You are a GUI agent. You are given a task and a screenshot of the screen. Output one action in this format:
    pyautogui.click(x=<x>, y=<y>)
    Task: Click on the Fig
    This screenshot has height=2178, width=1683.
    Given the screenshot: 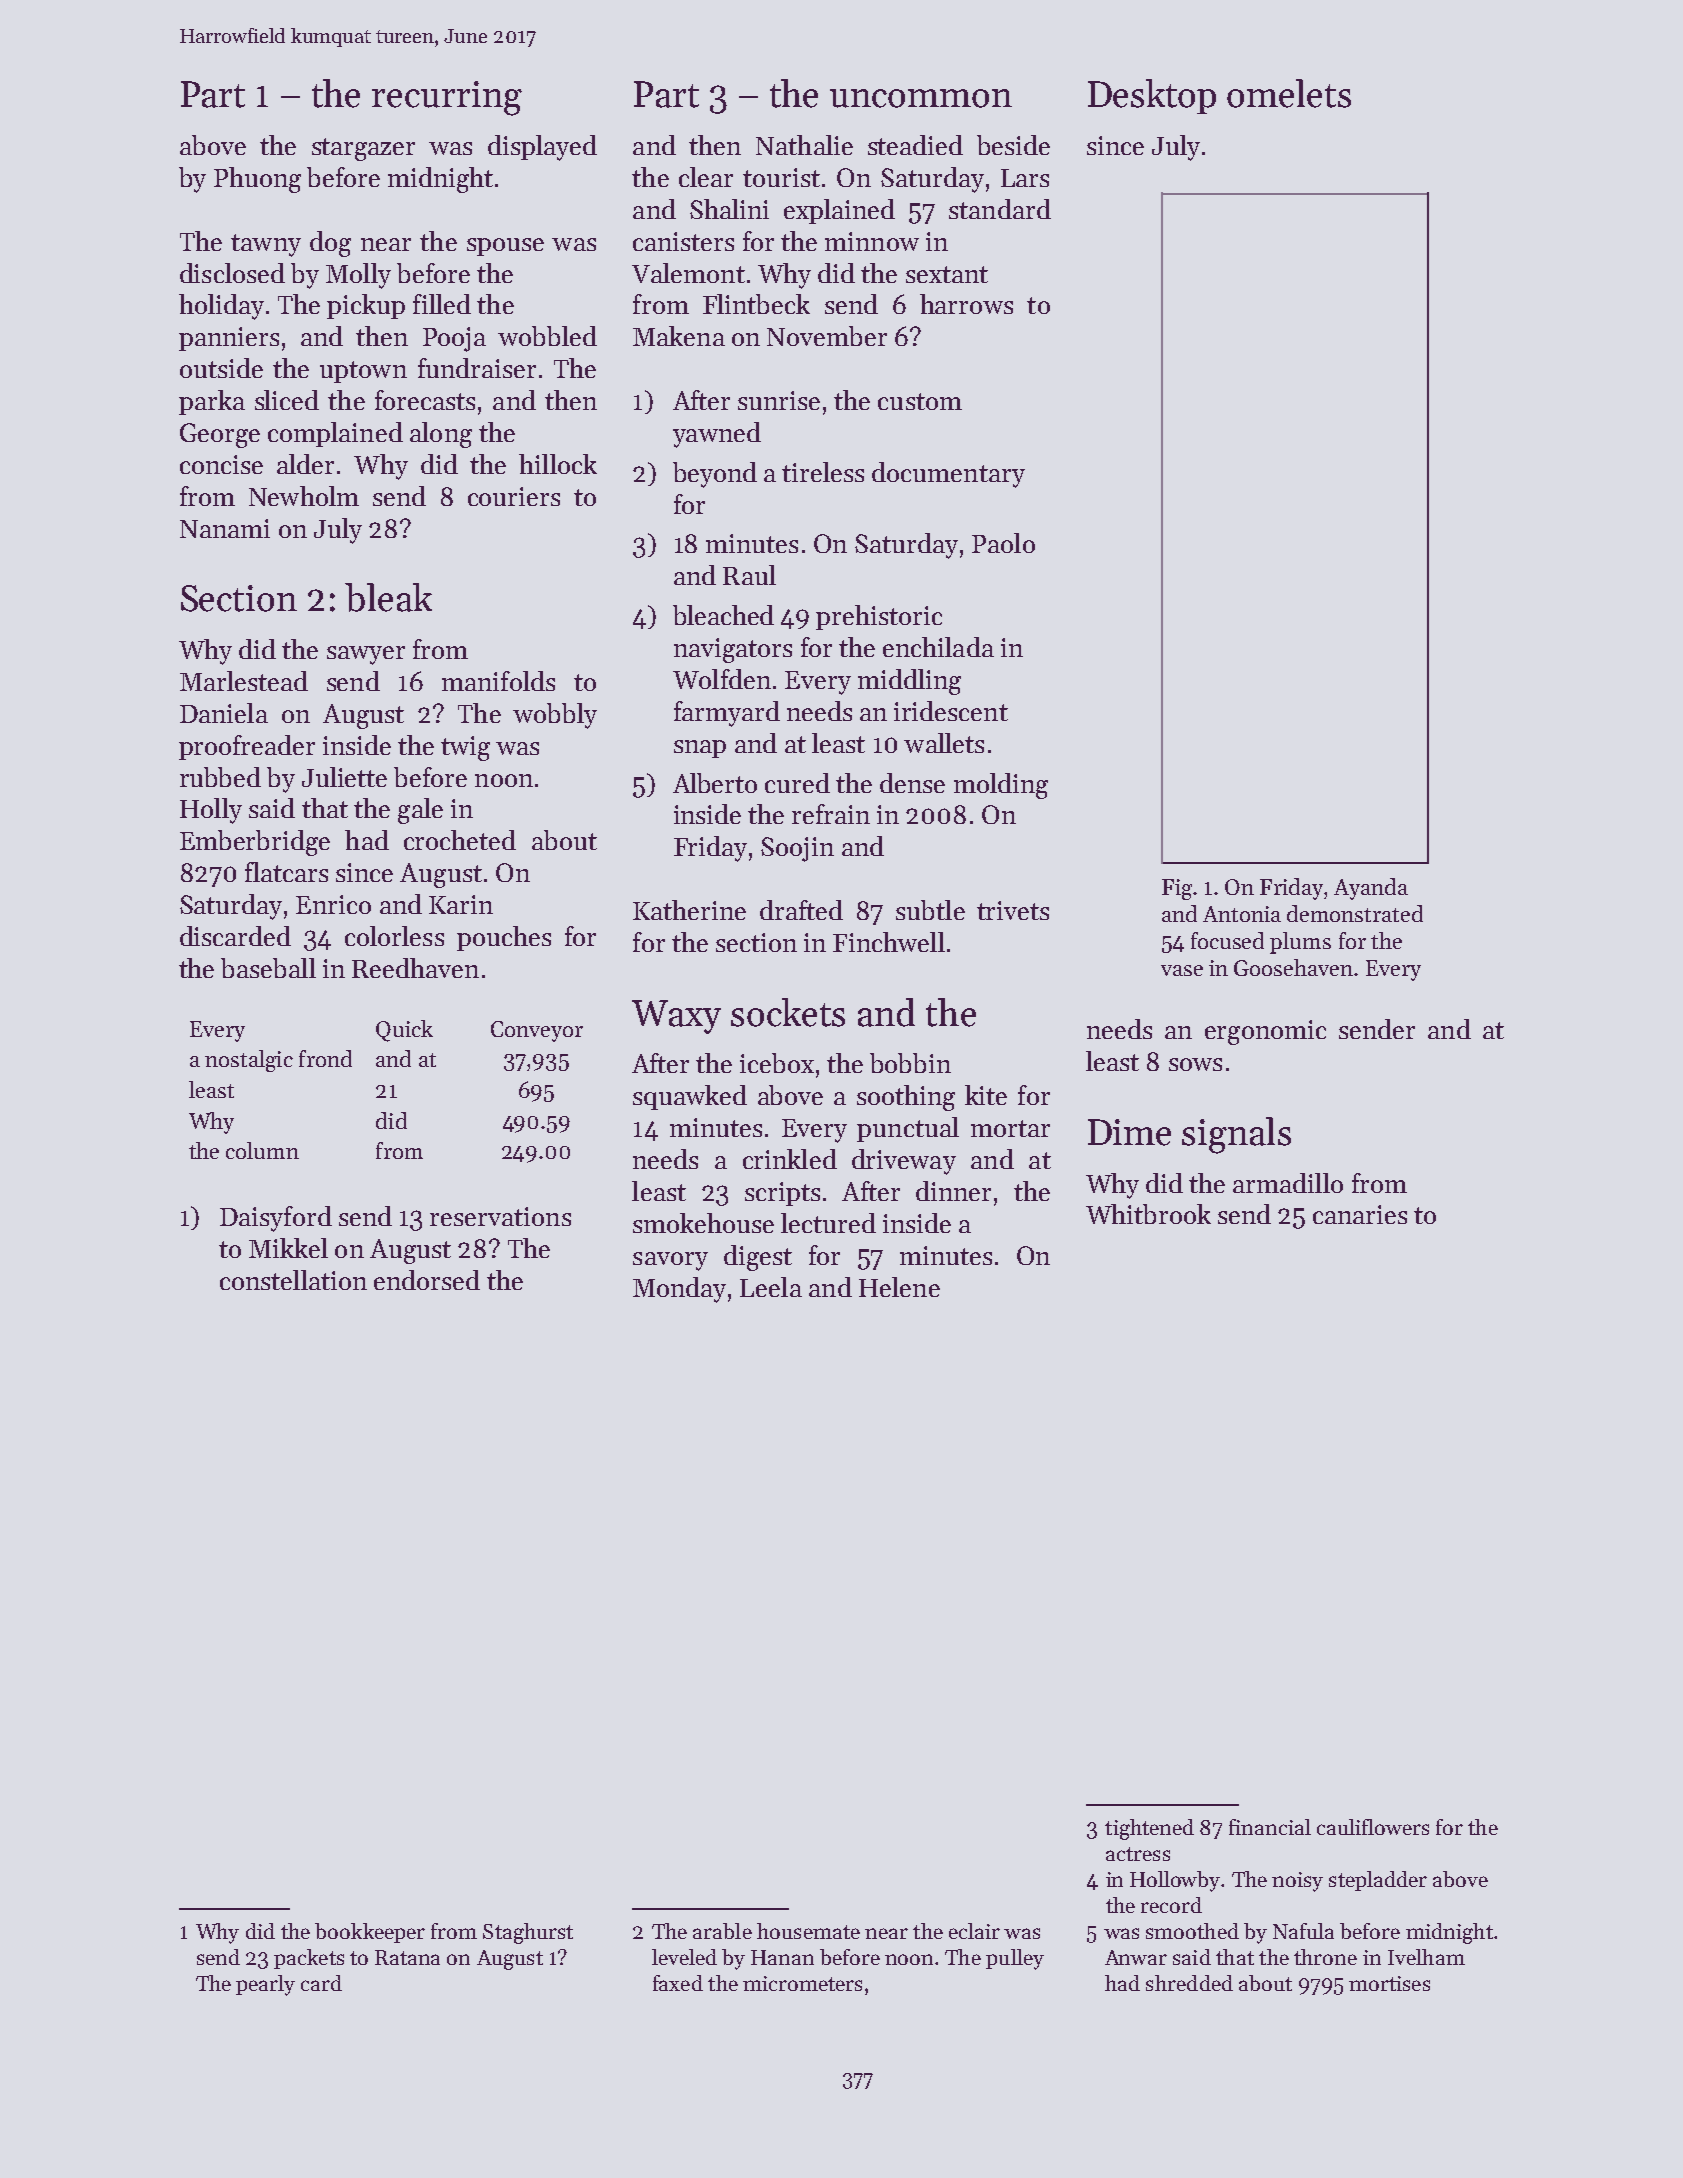 What is the action you would take?
    pyautogui.click(x=1177, y=889)
